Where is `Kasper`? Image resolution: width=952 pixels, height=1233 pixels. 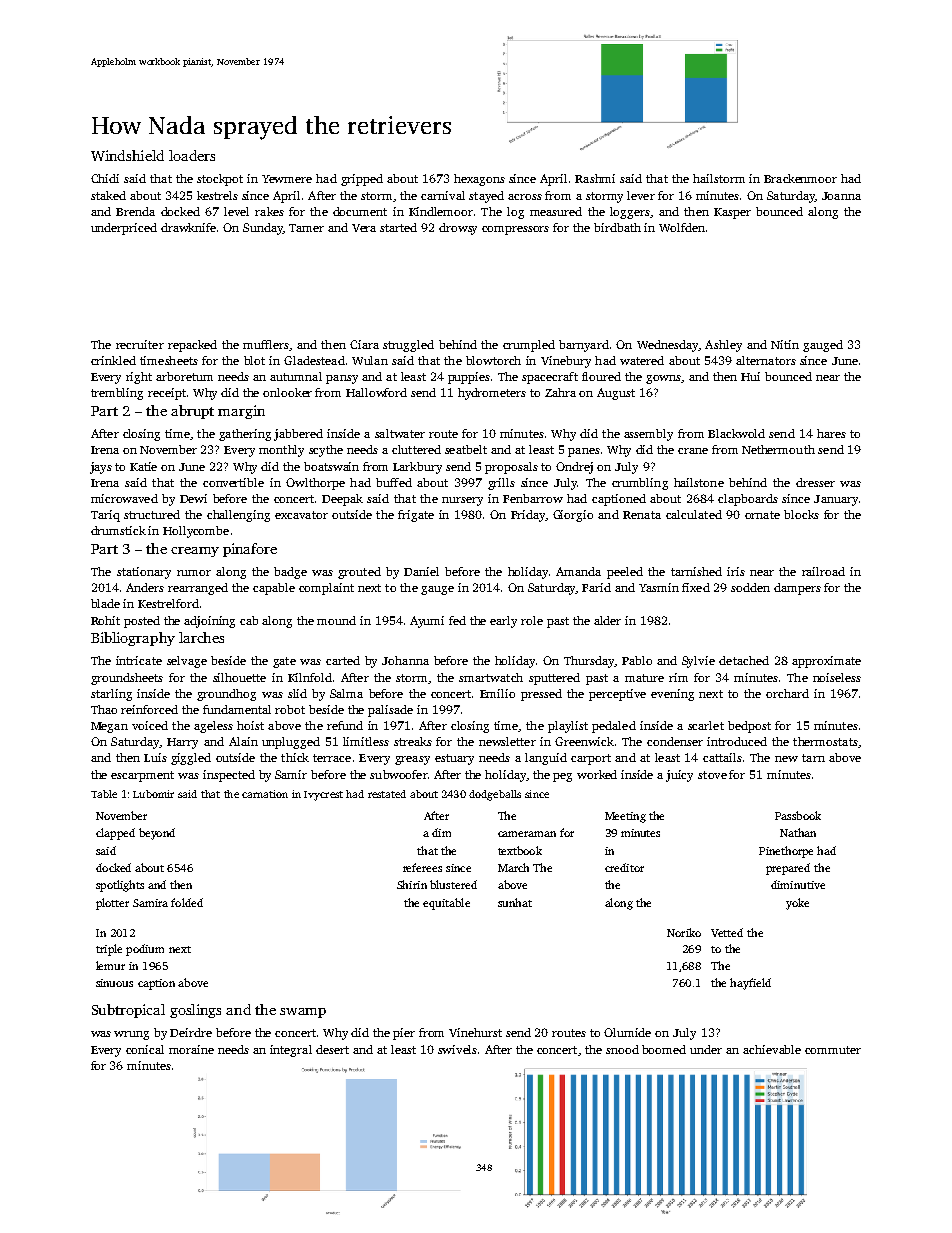
Kasper is located at coordinates (732, 213).
